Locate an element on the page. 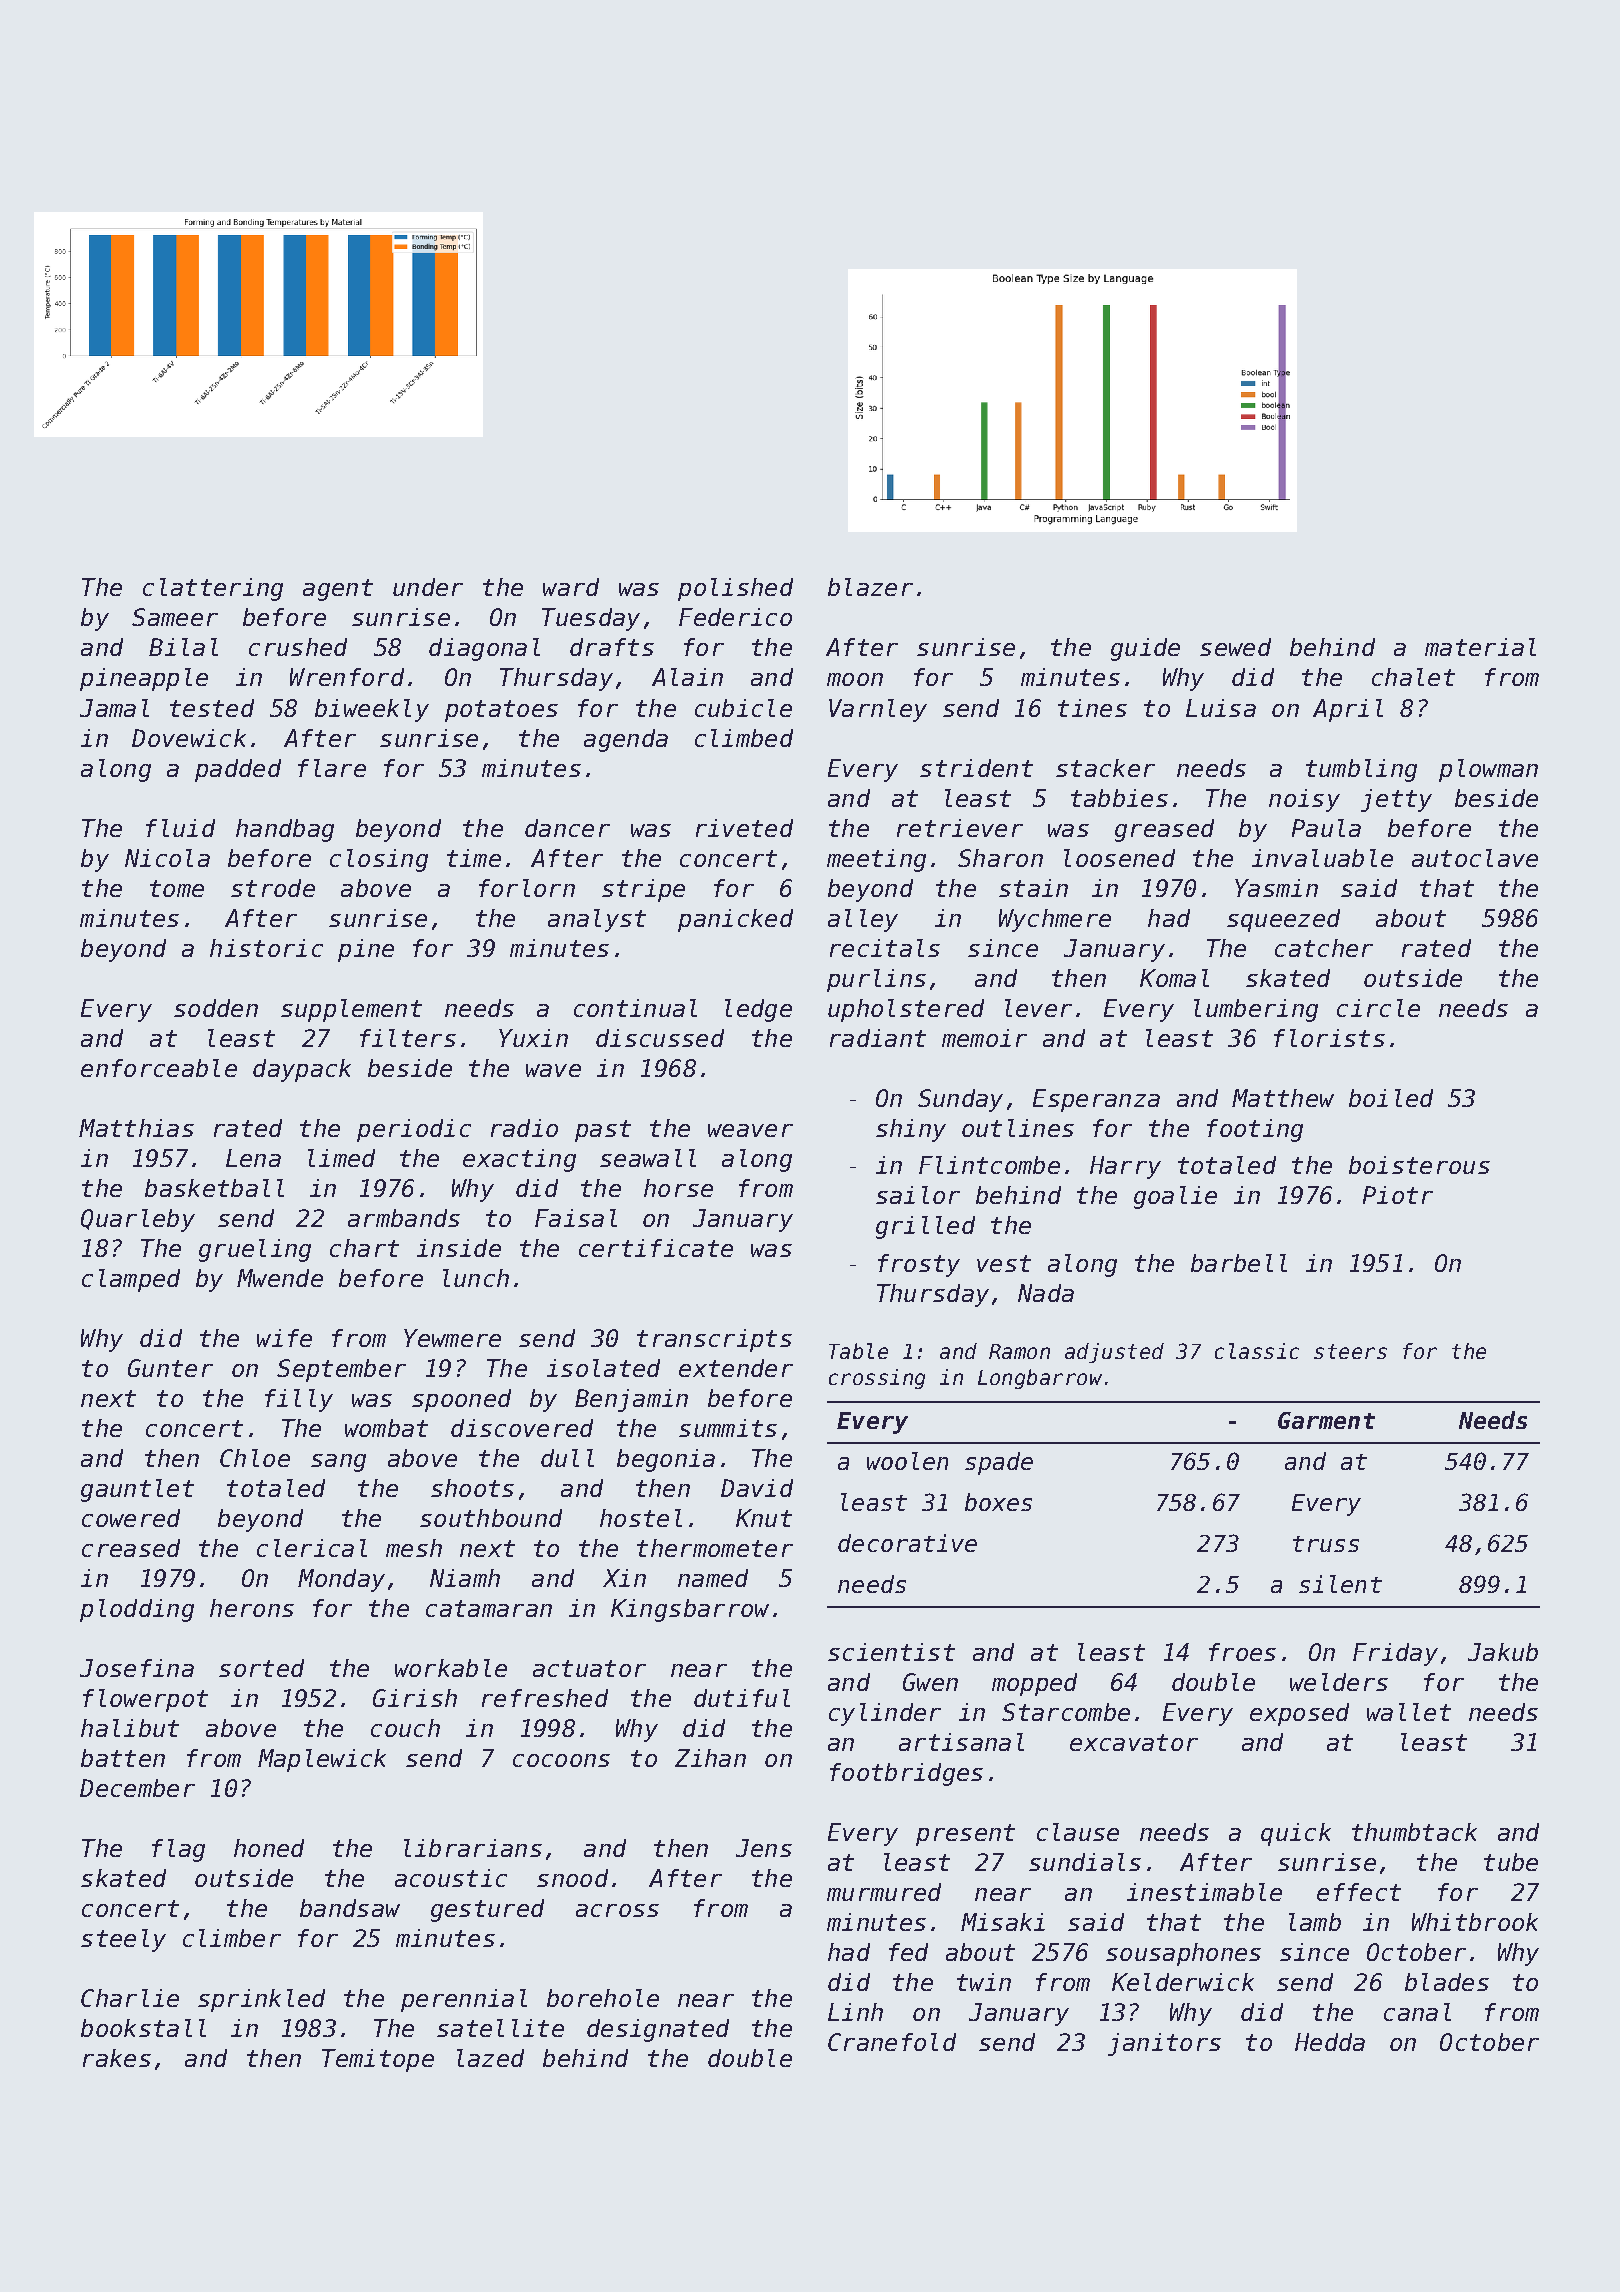 Image resolution: width=1620 pixels, height=2292 pixels. blazer is located at coordinates (870, 587).
